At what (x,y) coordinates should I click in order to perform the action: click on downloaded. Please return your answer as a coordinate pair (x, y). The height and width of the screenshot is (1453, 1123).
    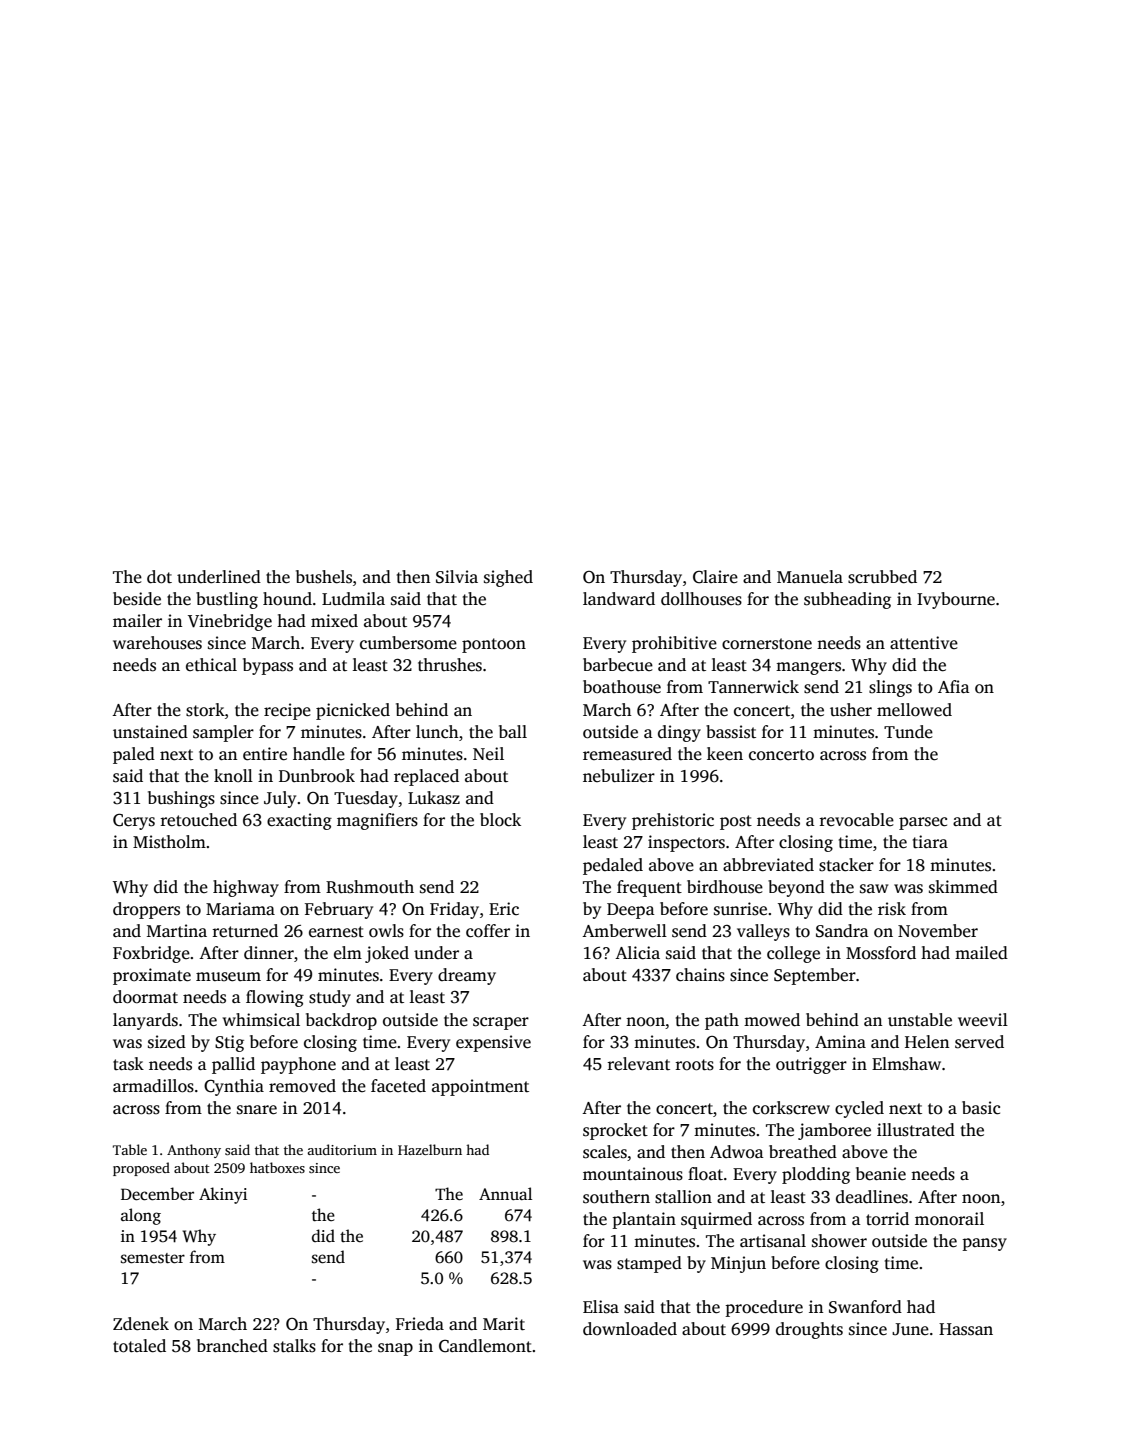
    Looking at the image, I should click on (630, 1329).
